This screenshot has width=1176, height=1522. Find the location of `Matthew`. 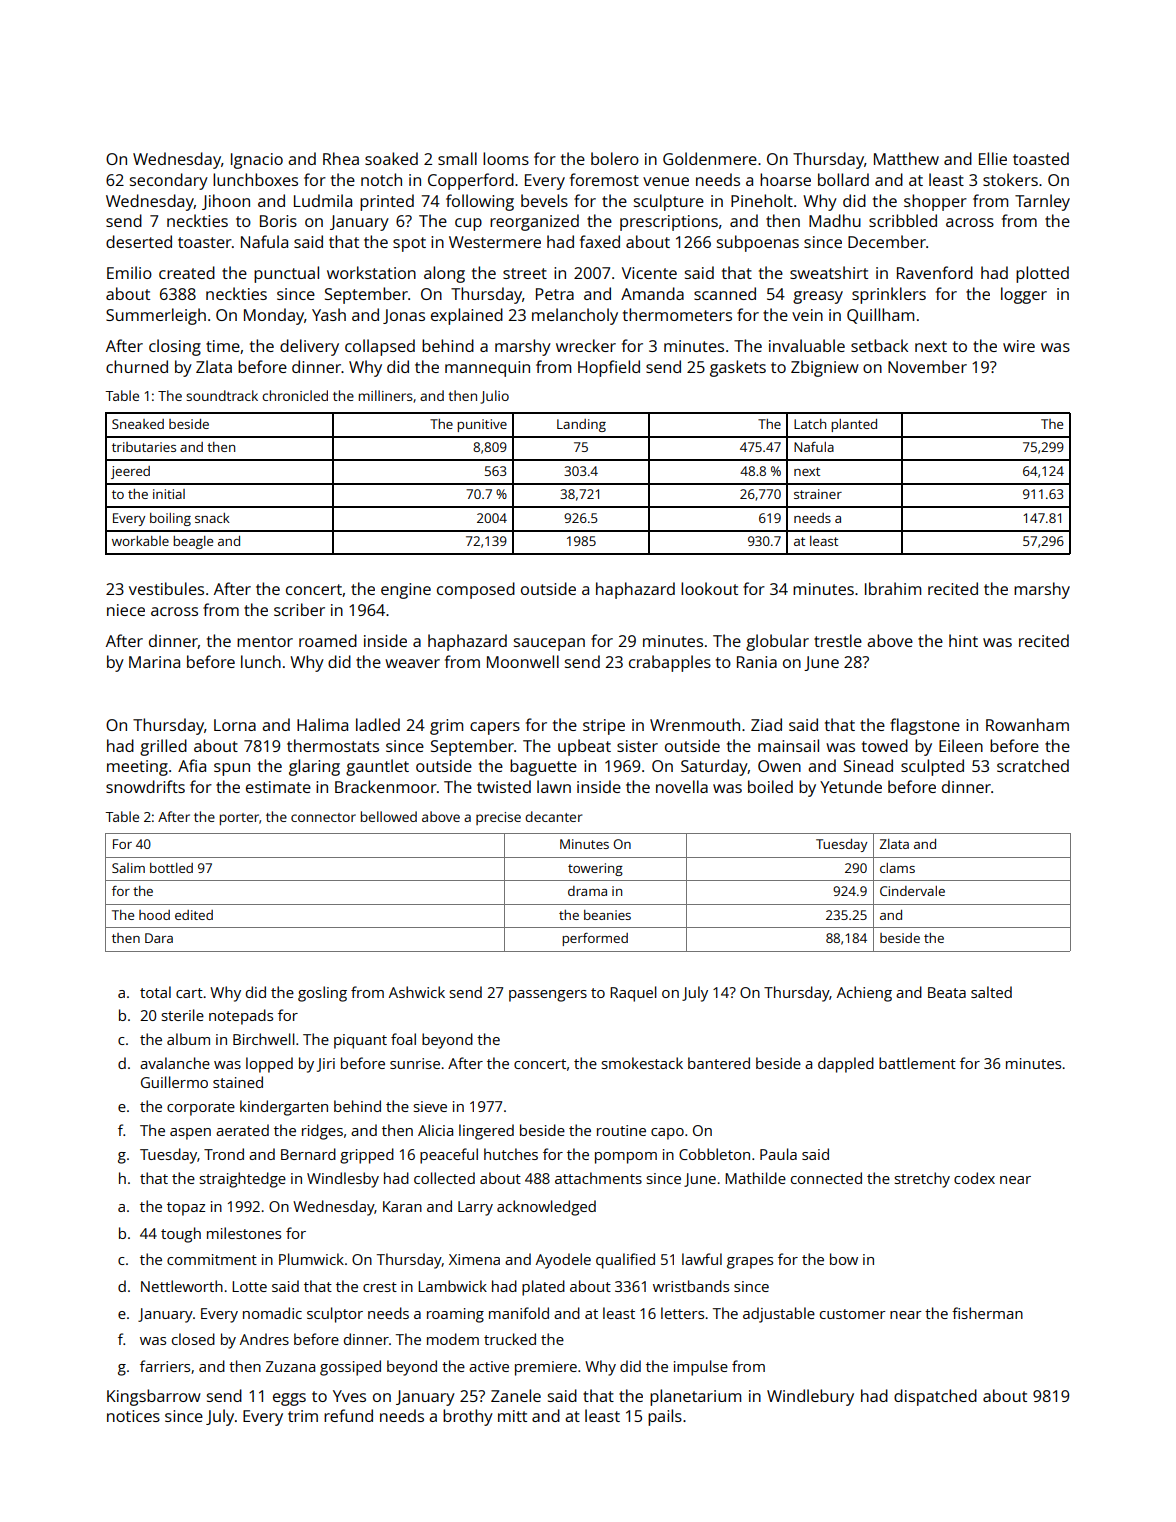

Matthew is located at coordinates (906, 158).
